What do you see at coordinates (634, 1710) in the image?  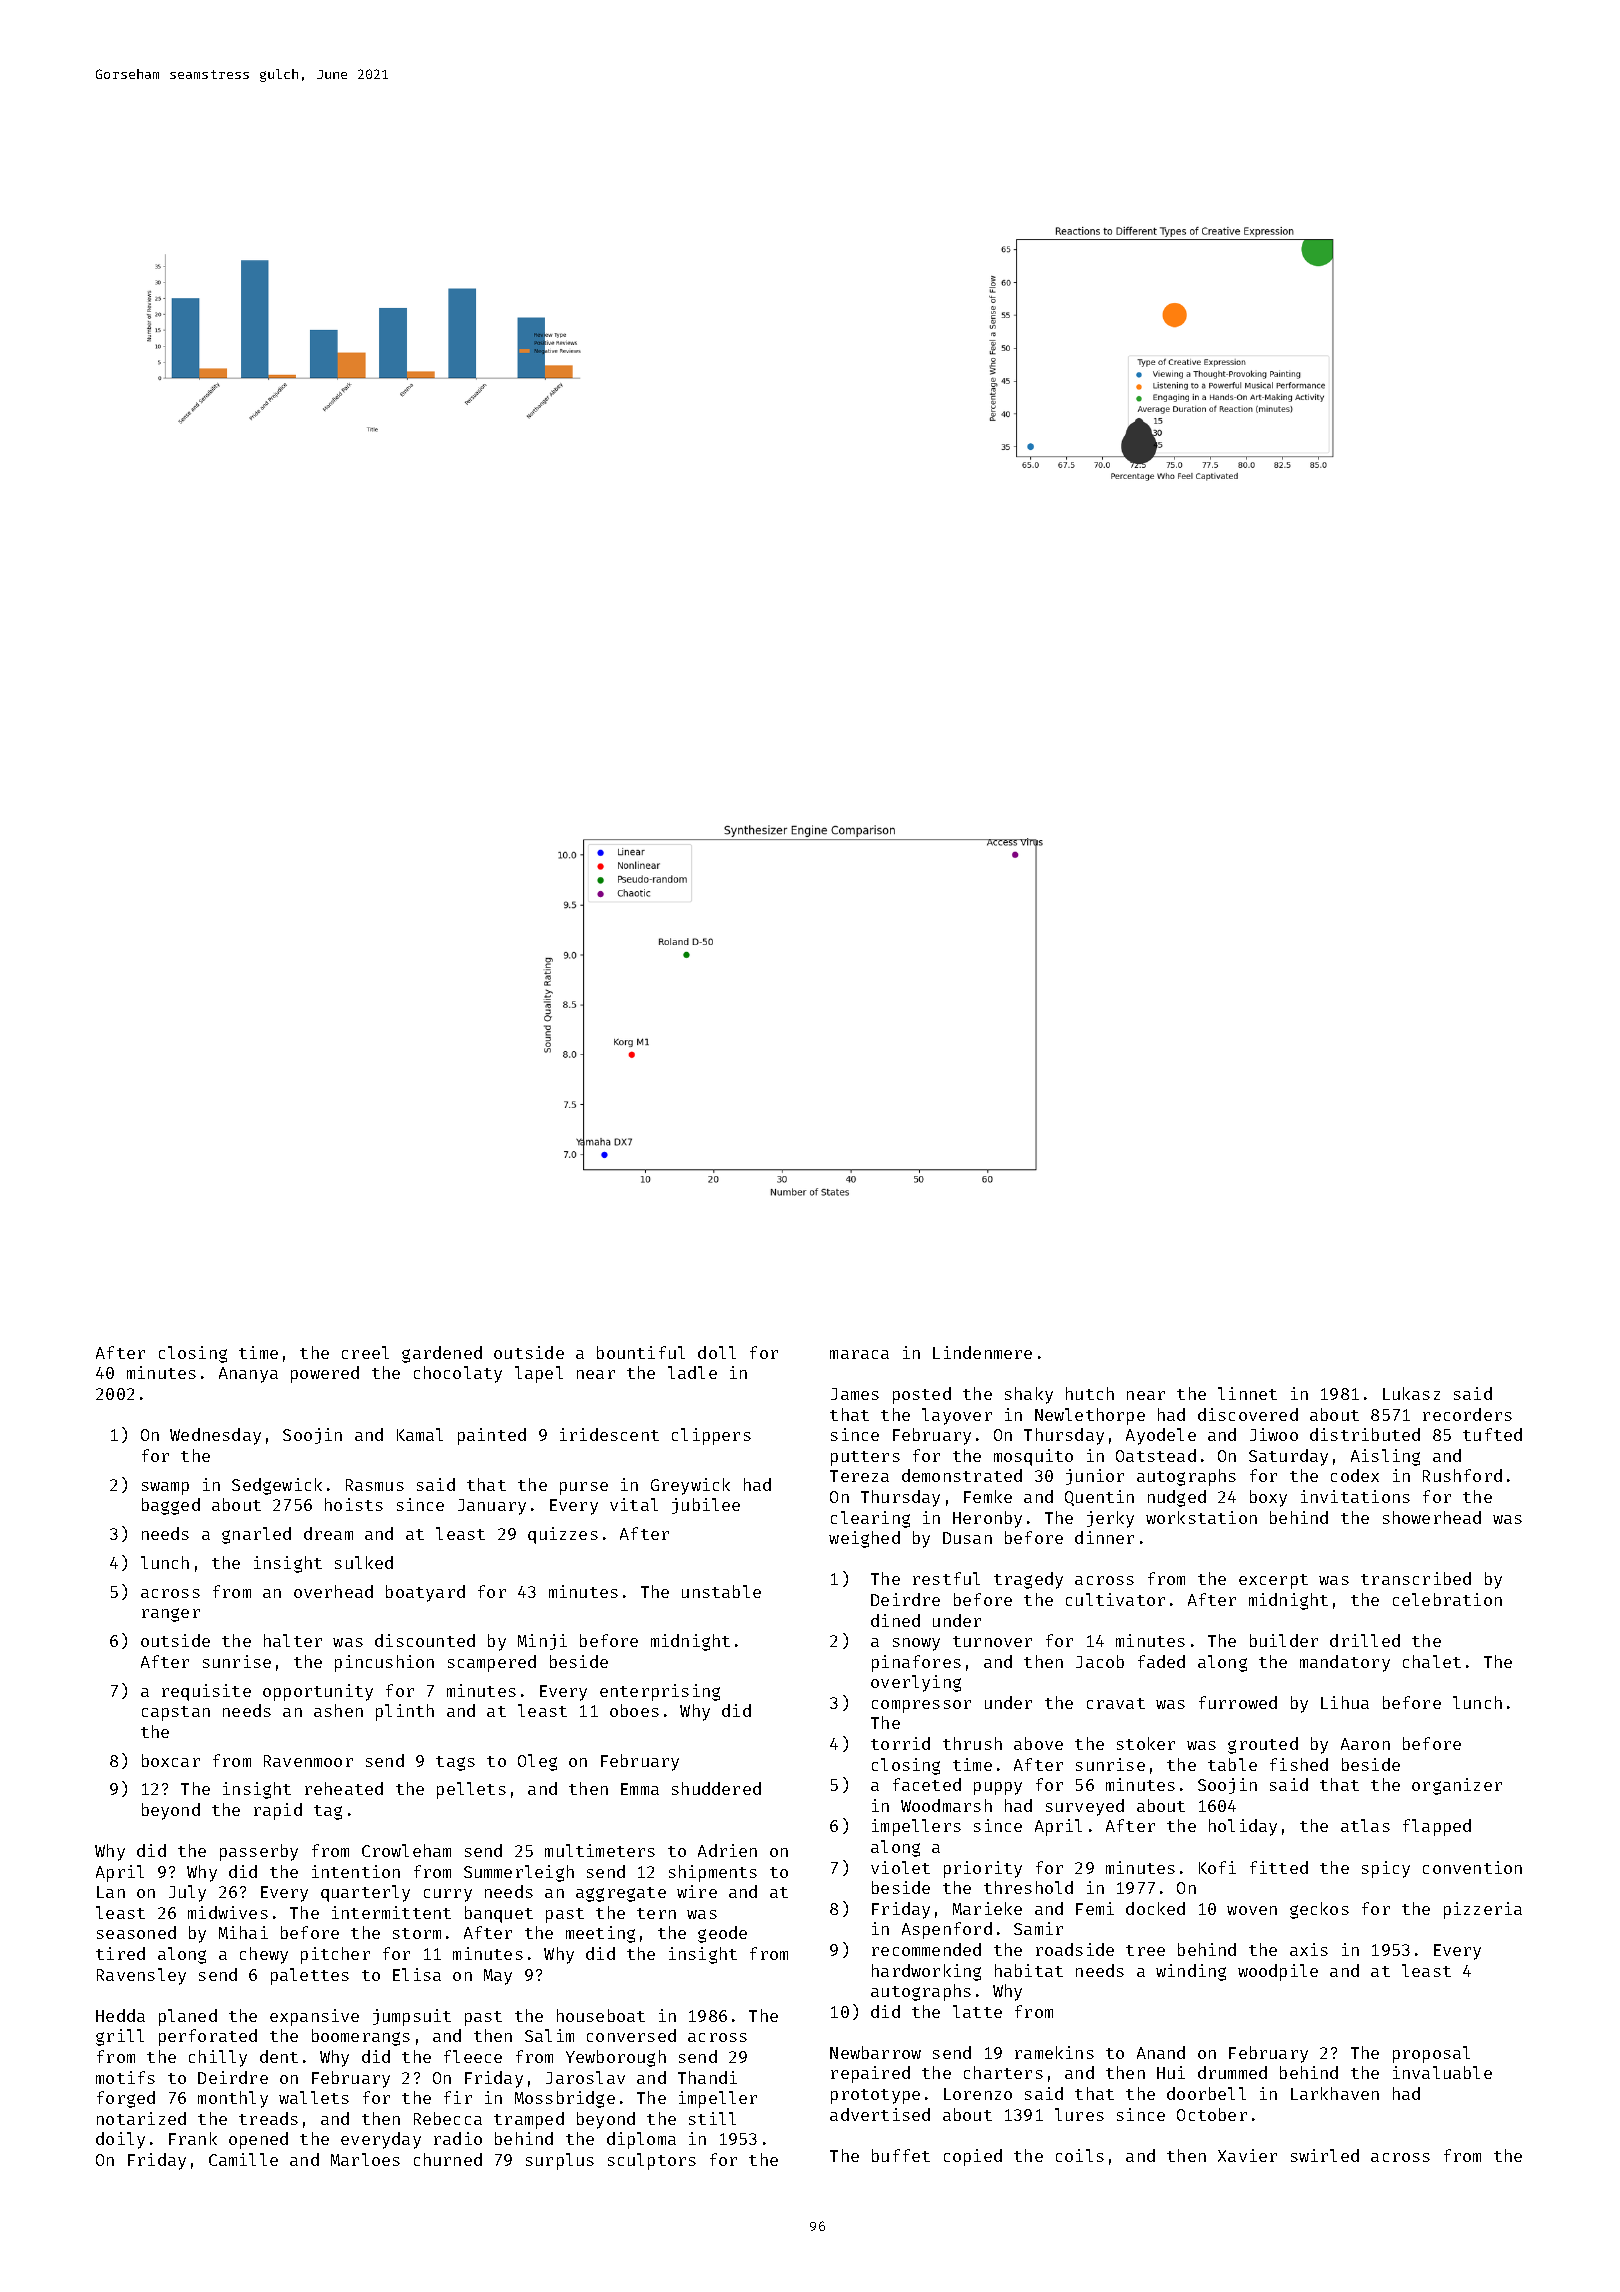 I see `oboes` at bounding box center [634, 1710].
